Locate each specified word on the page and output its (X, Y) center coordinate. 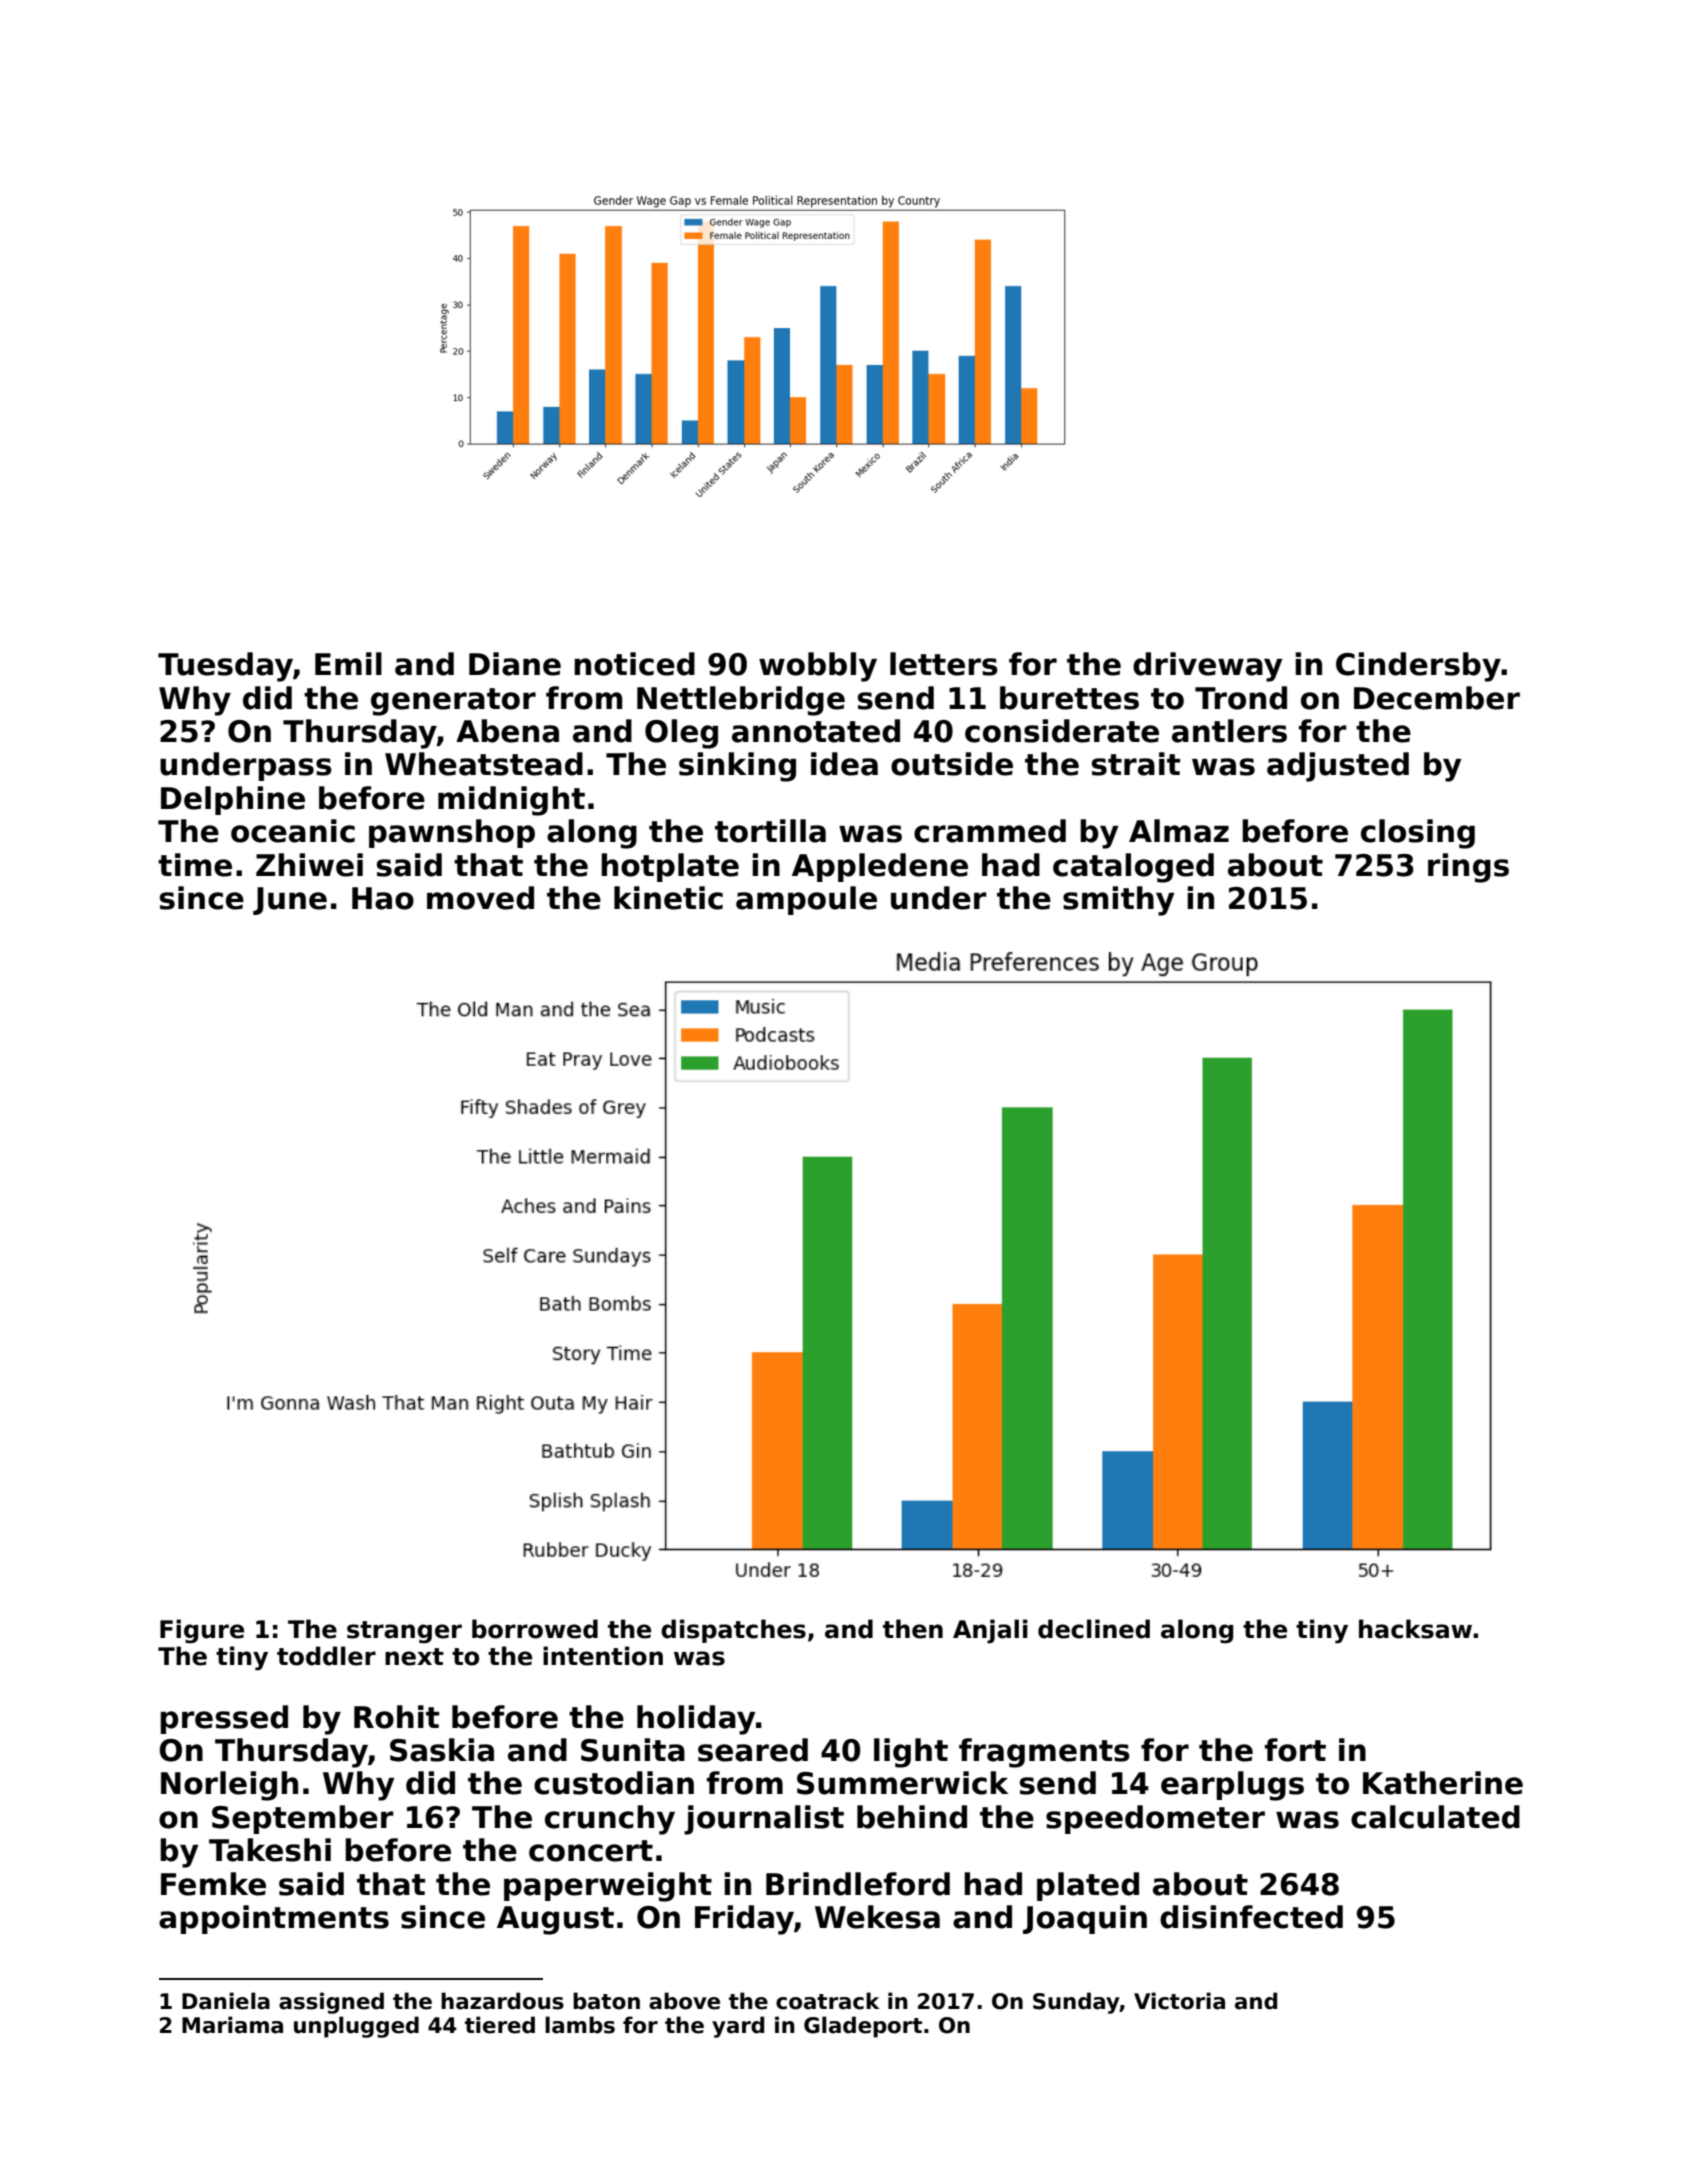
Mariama (232, 2025)
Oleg (681, 734)
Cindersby (1418, 667)
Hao (383, 898)
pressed (224, 1719)
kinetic (668, 898)
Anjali (990, 1631)
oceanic (293, 831)
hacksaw (1415, 1629)
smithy (1118, 901)
